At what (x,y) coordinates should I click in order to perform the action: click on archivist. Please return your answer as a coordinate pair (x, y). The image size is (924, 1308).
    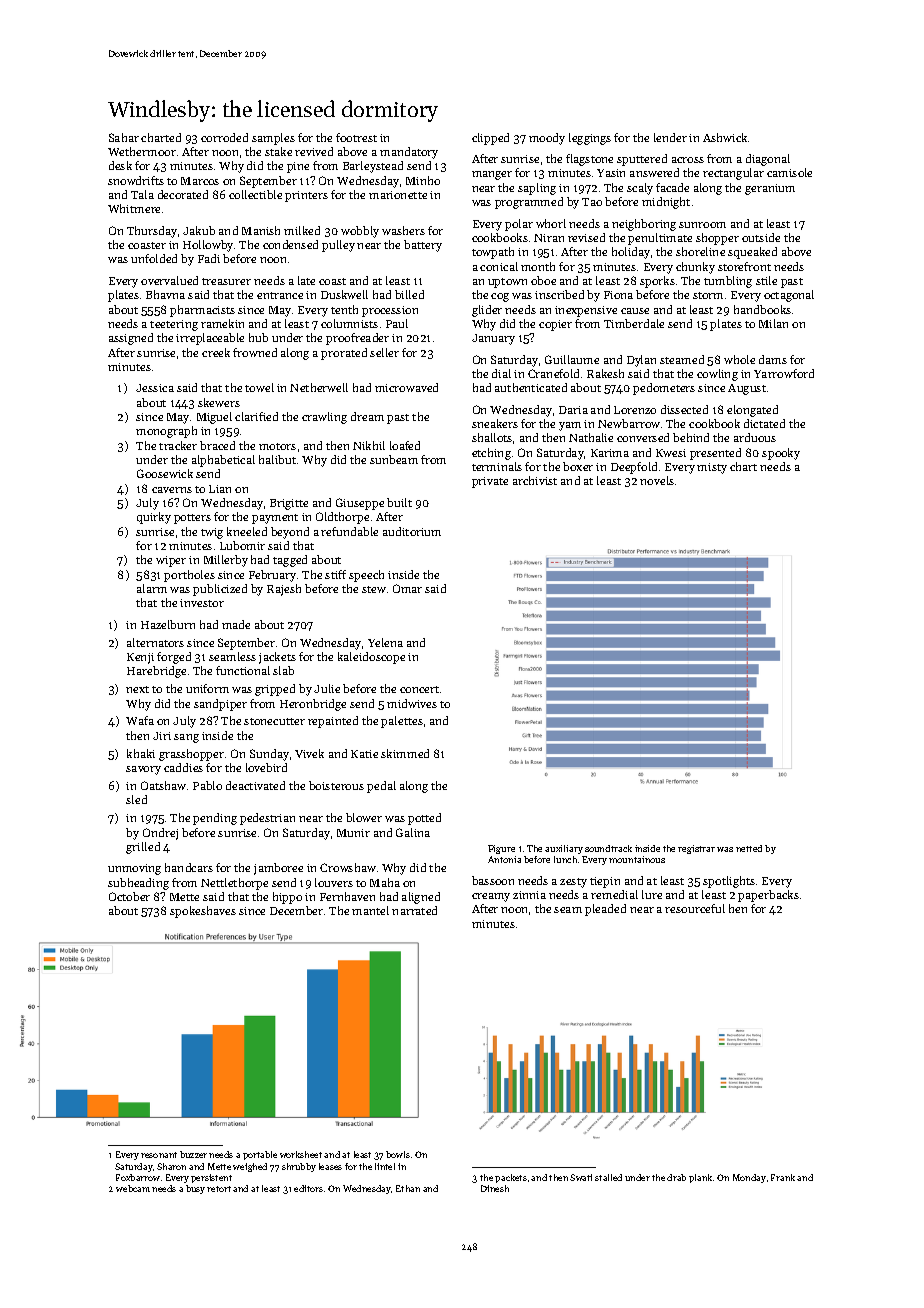
    Looking at the image, I should click on (535, 480).
